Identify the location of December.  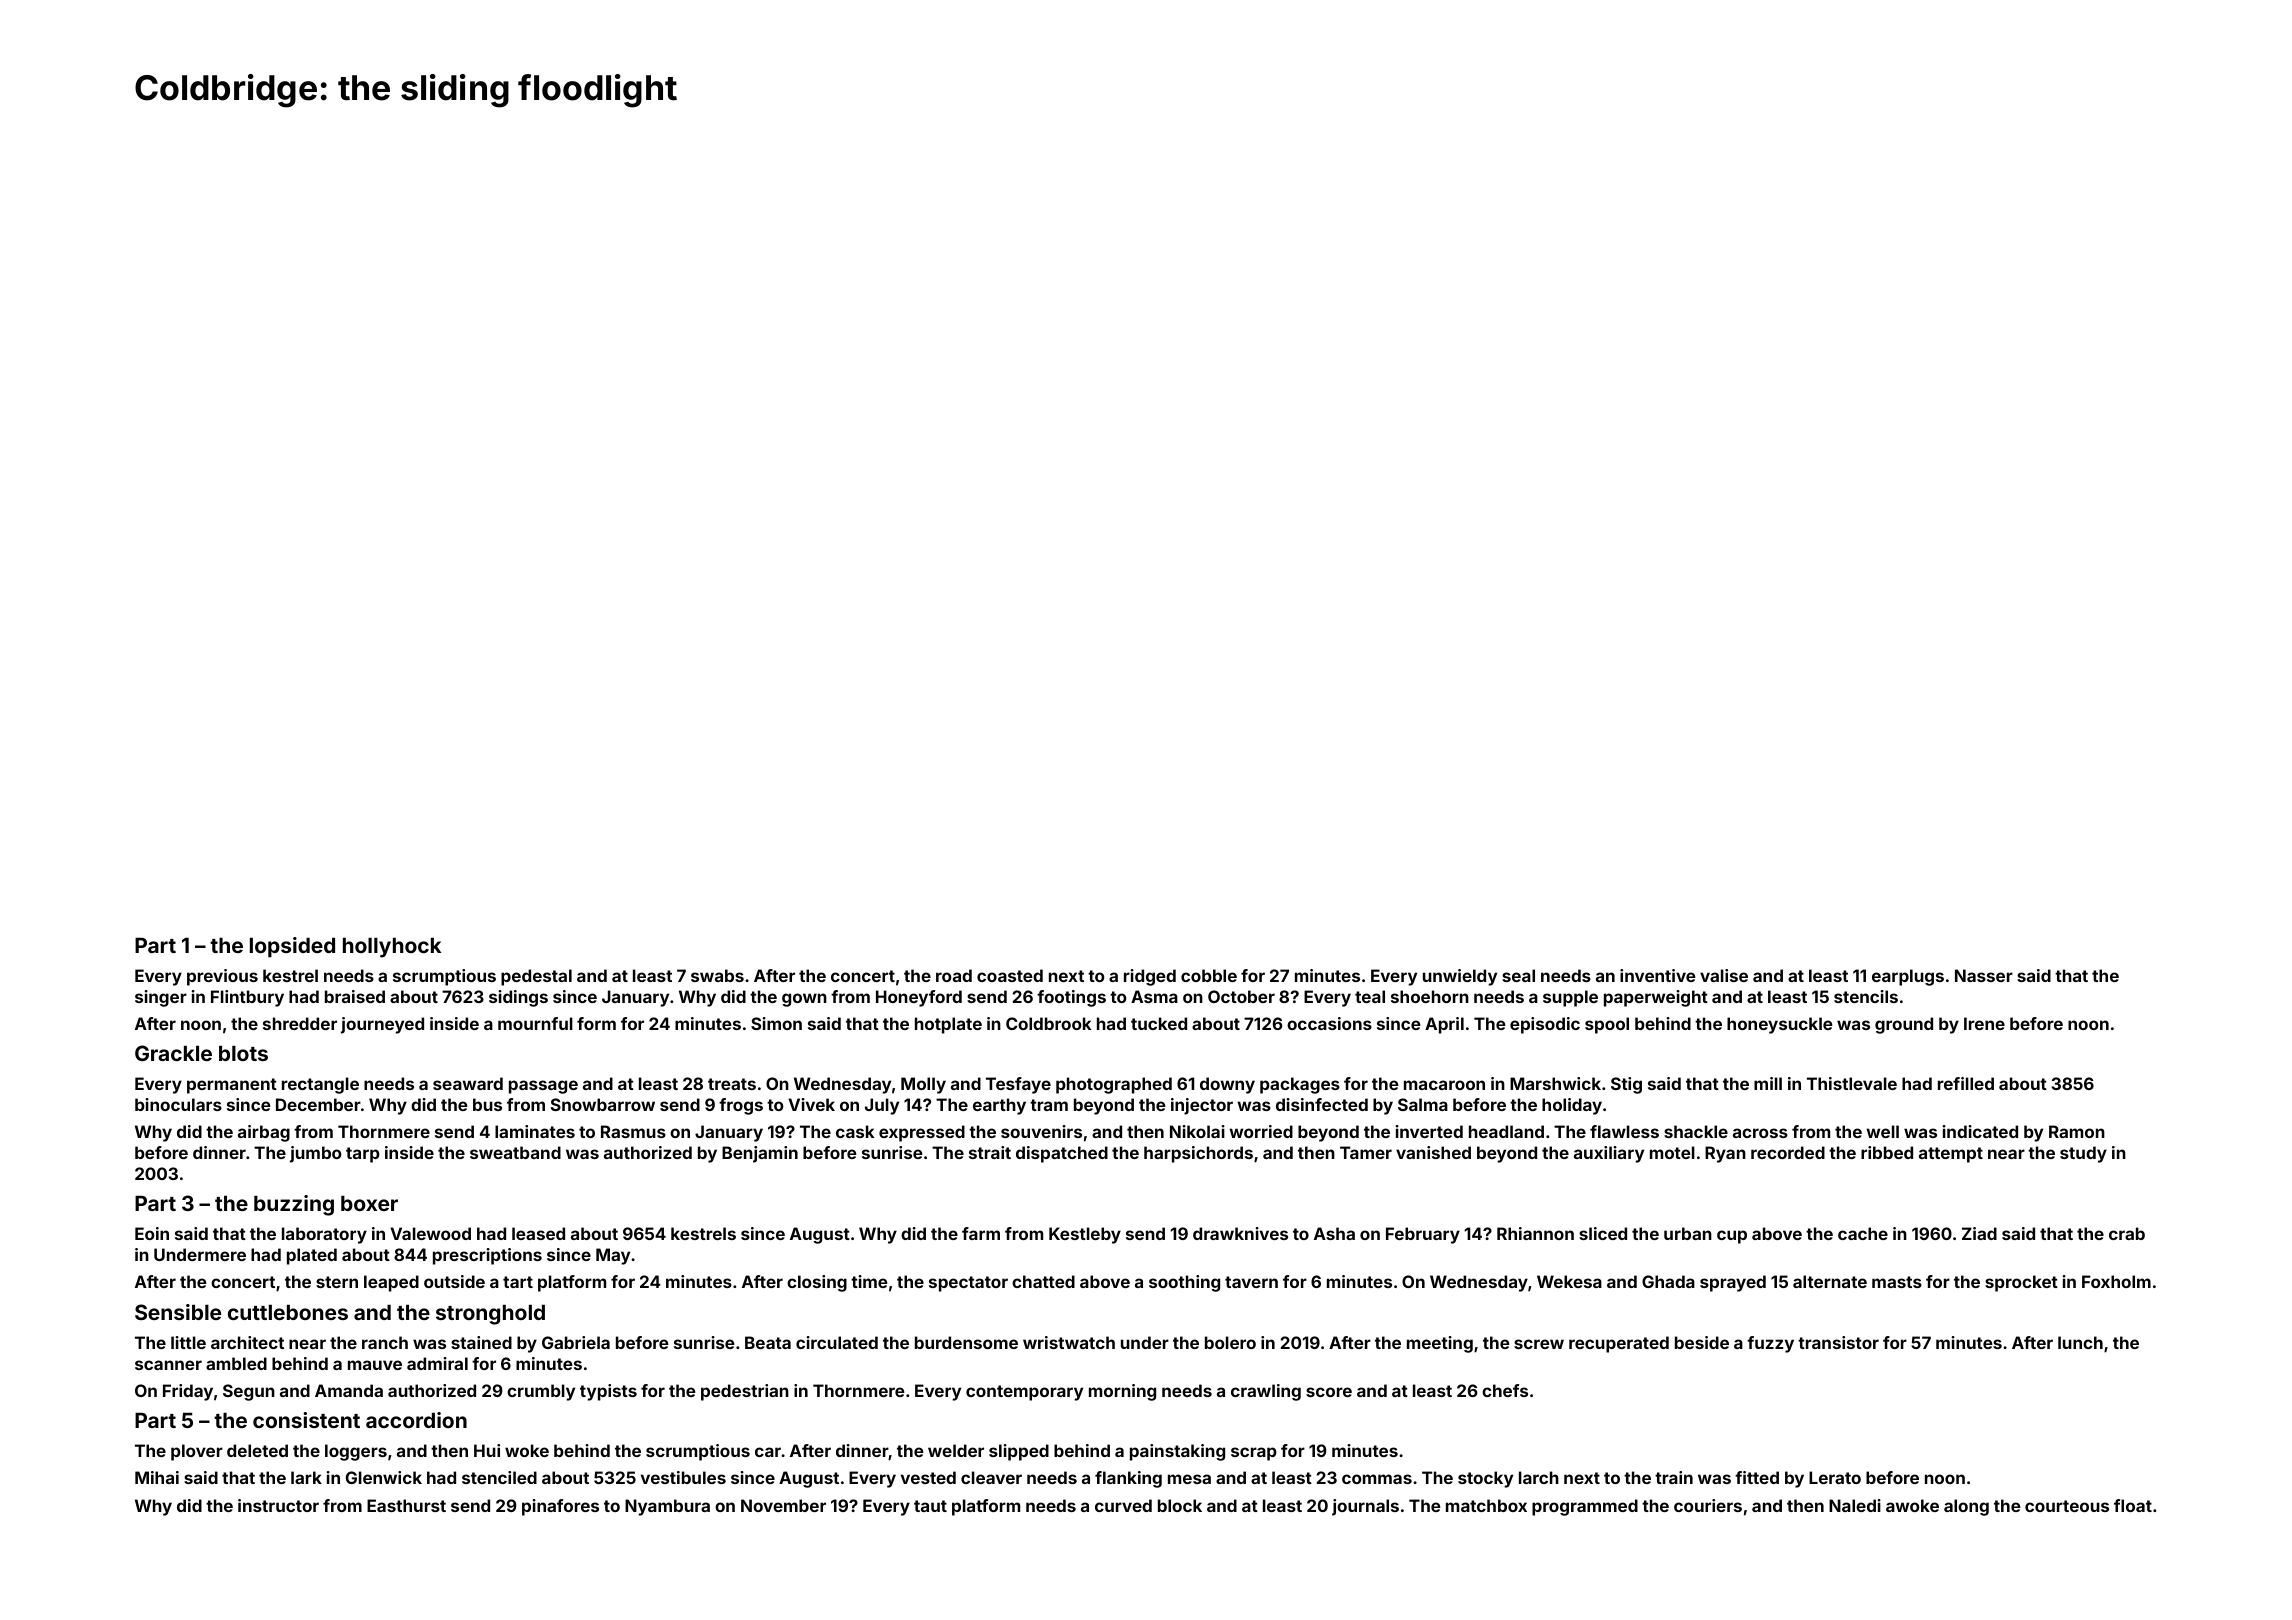
(318, 1104).
